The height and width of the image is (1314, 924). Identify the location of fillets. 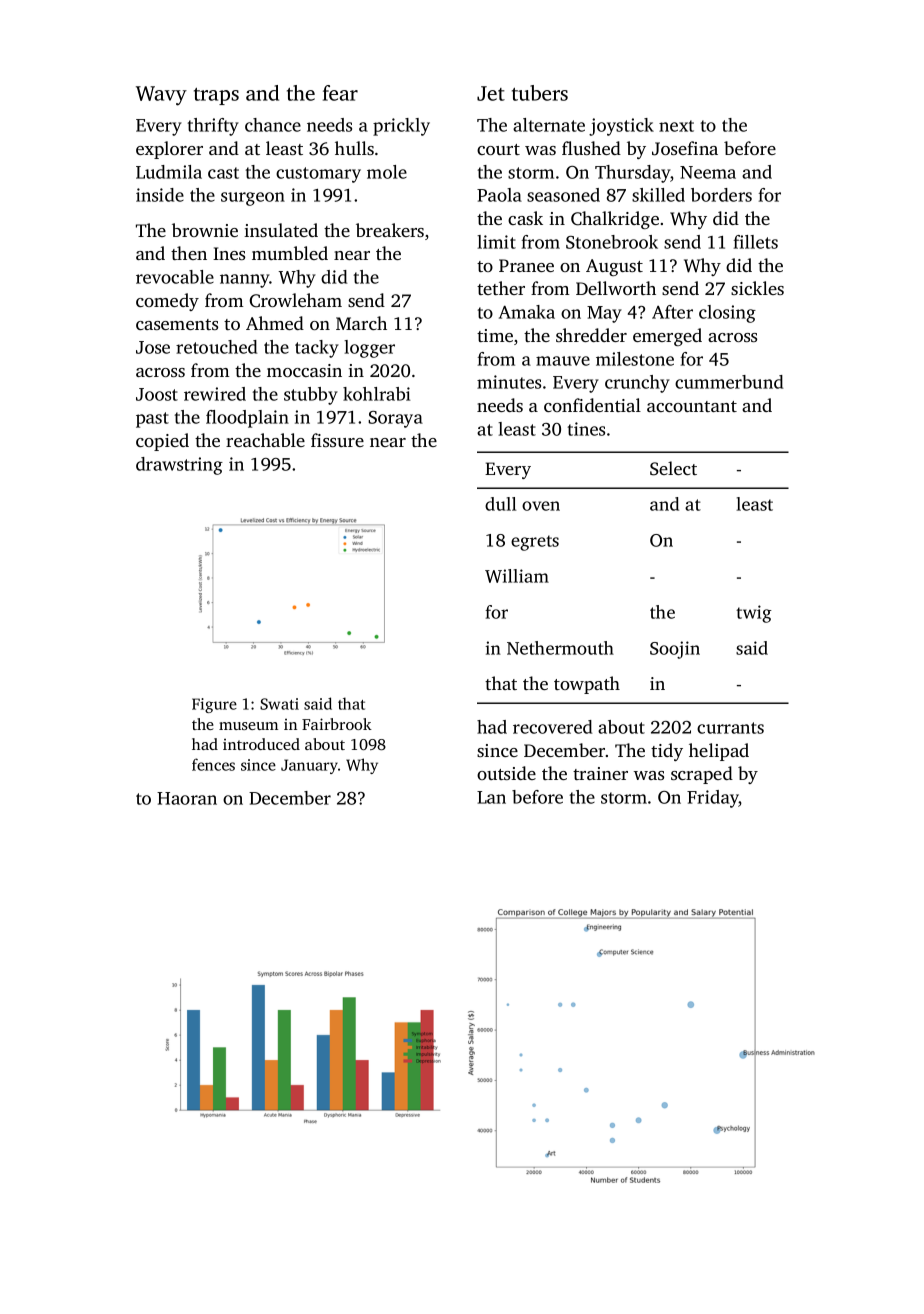
(756, 242).
